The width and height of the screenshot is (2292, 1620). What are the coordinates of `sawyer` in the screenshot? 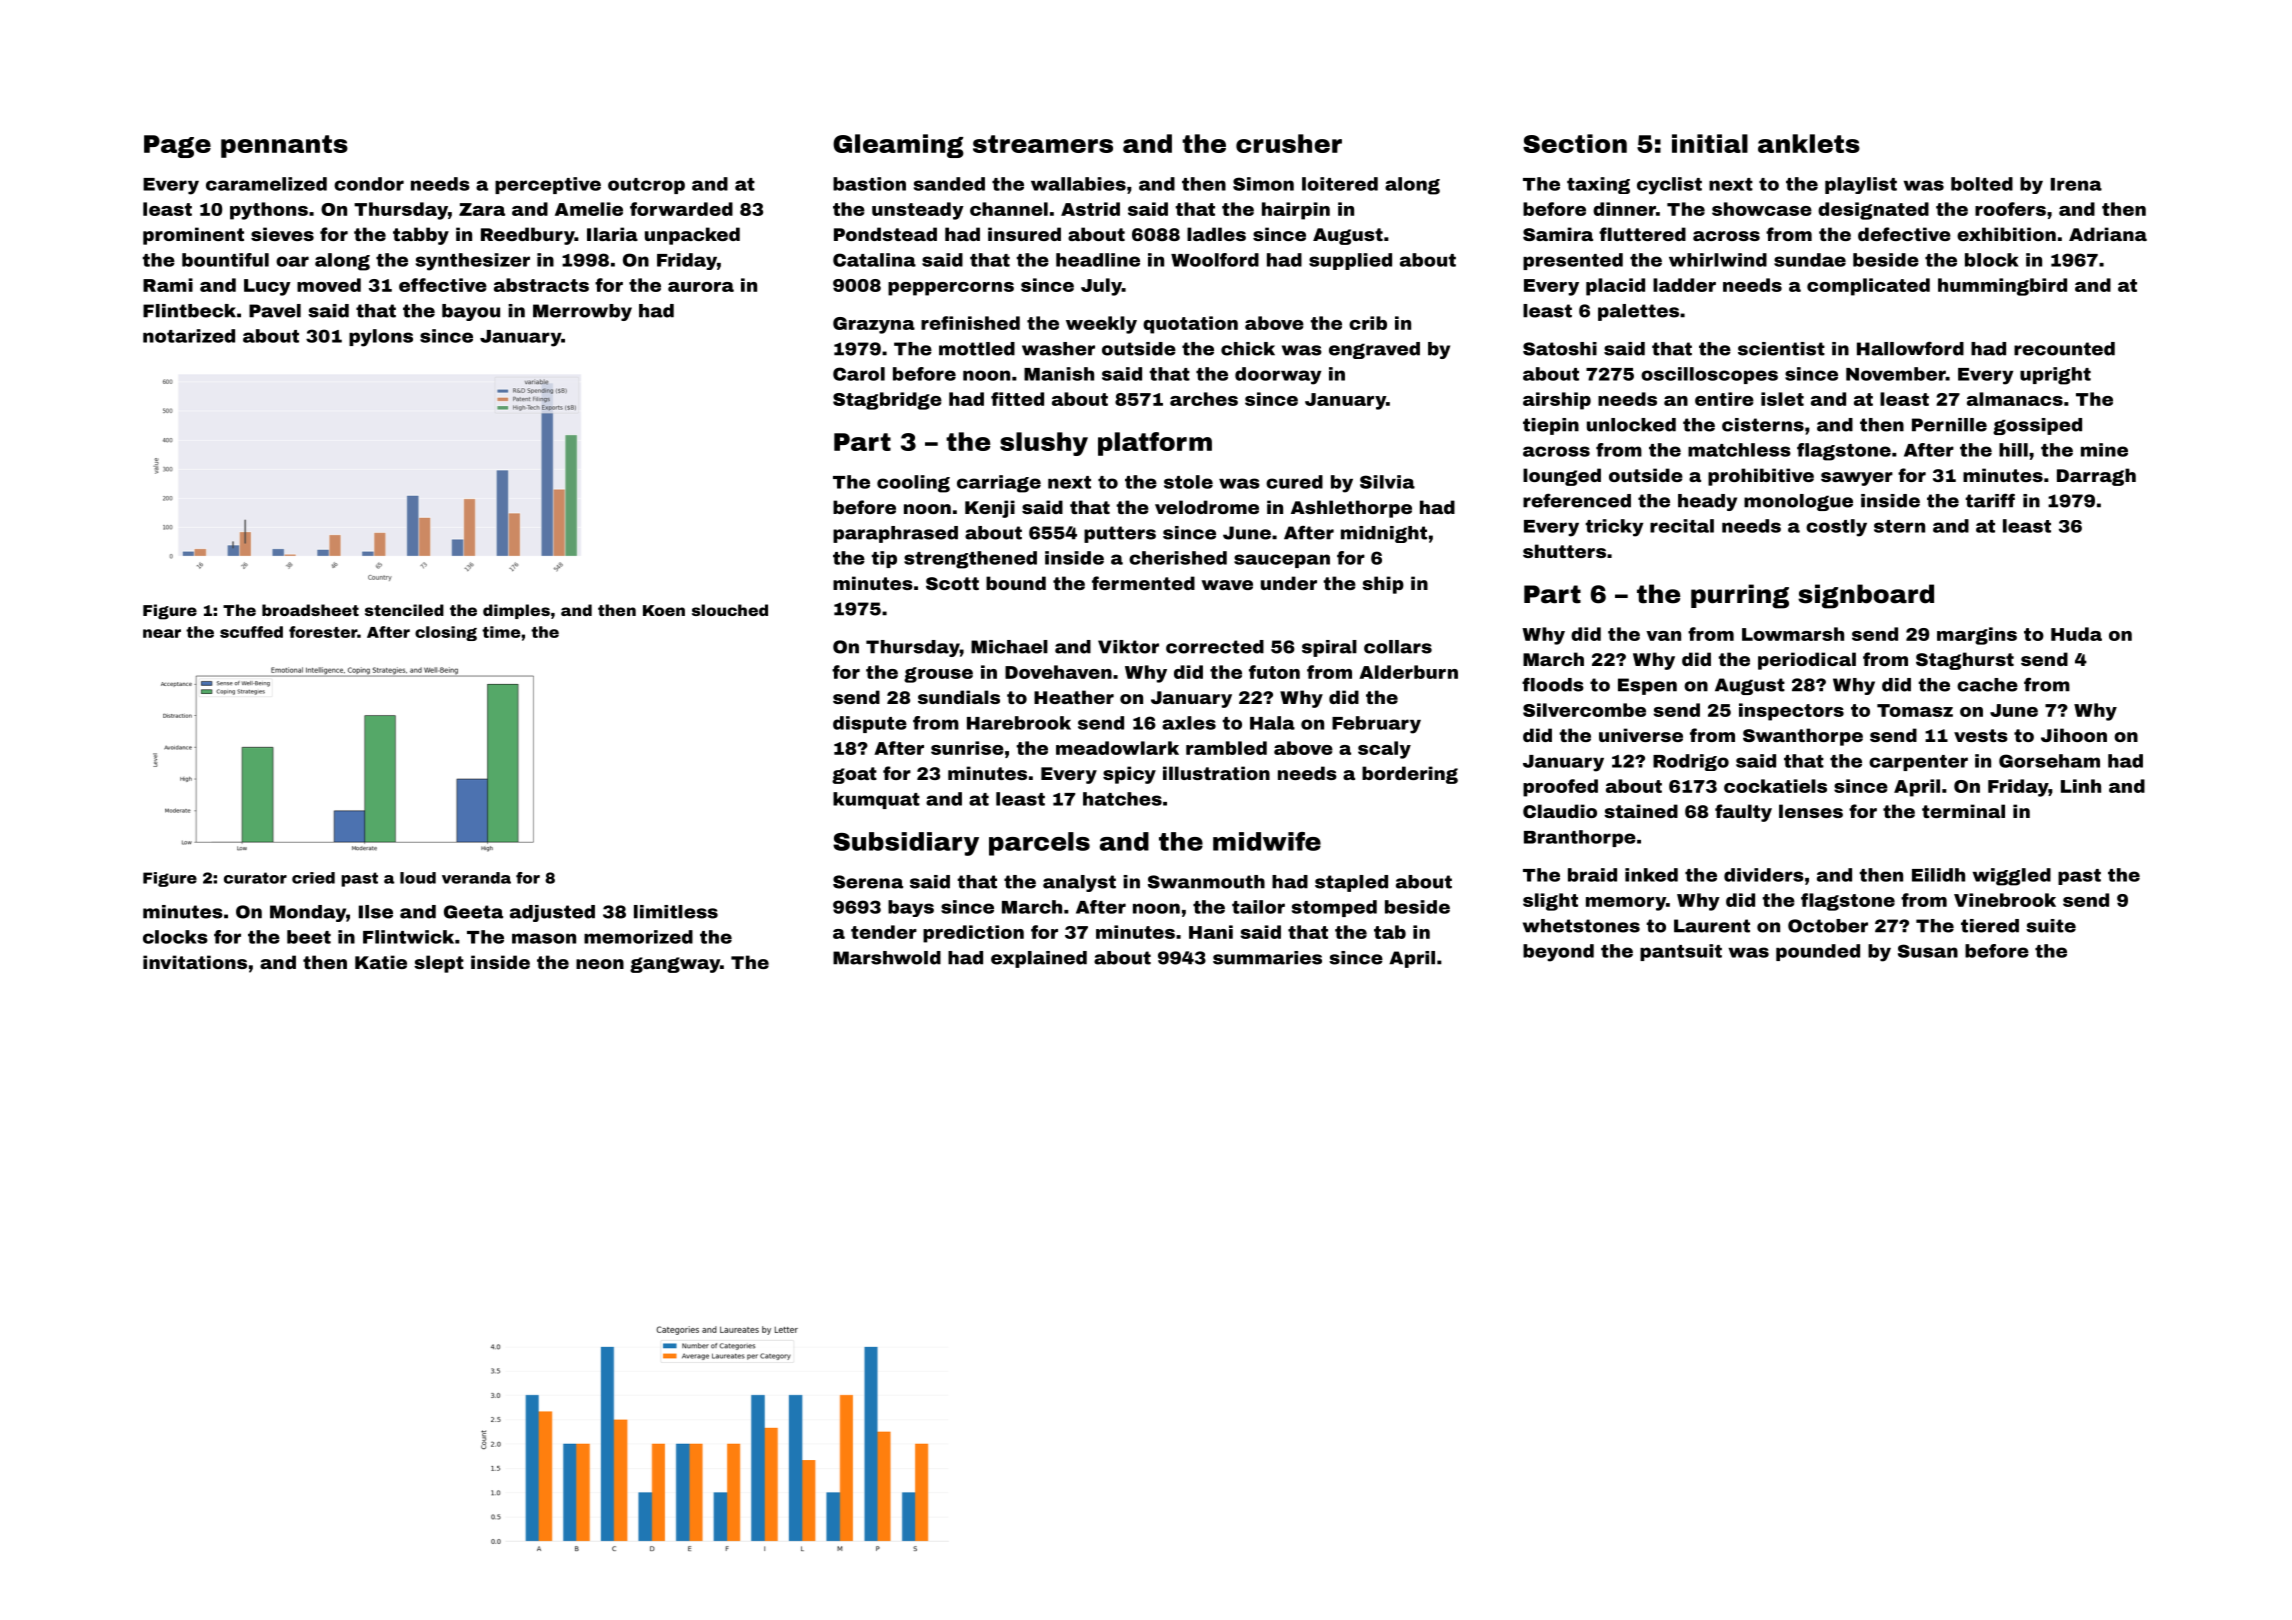 It's located at (1857, 479).
